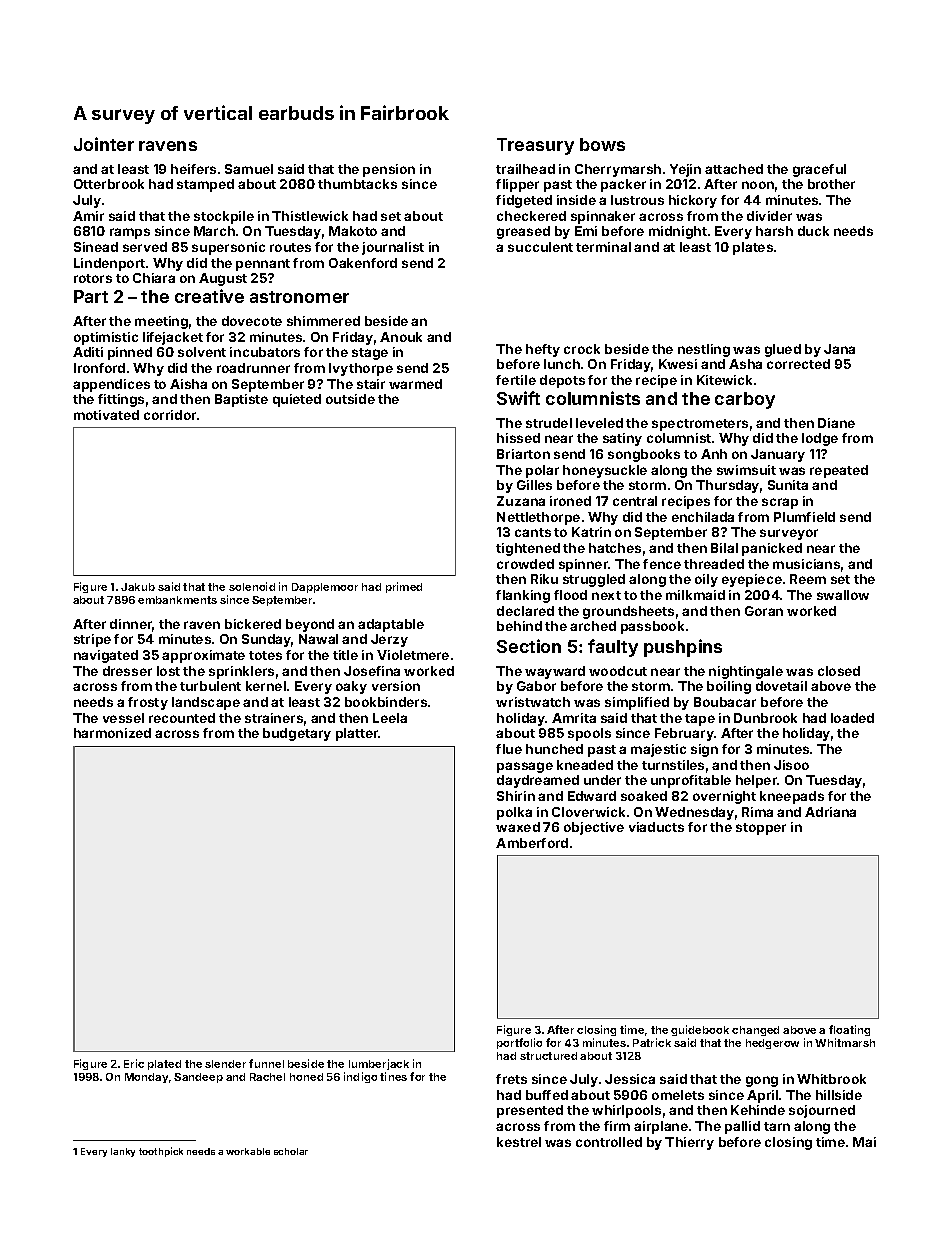 The height and width of the screenshot is (1233, 952). Describe the element at coordinates (574, 718) in the screenshot. I see `Amrita` at that location.
